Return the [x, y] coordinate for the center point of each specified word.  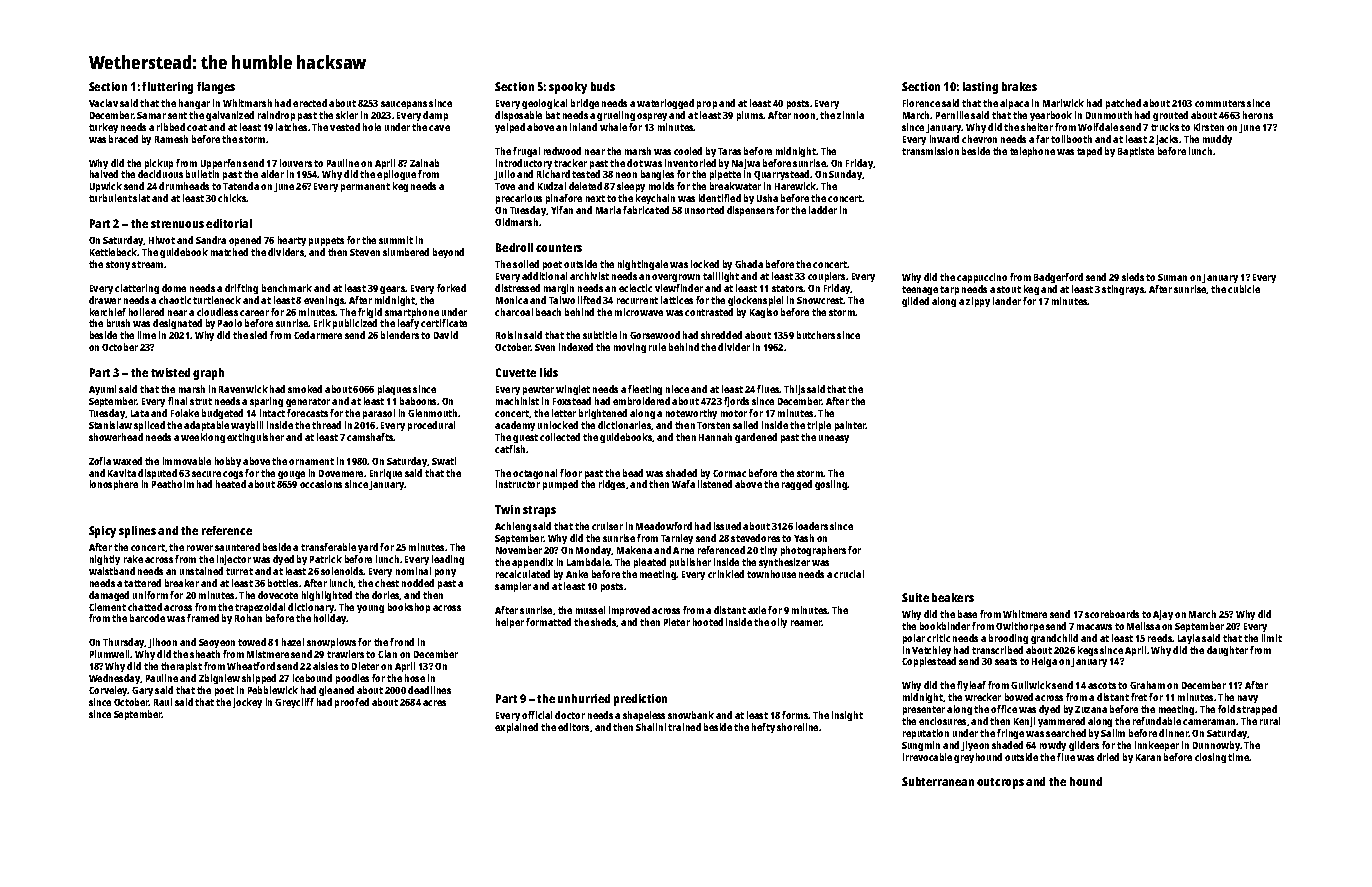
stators [788, 288]
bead [633, 473]
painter [851, 426]
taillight [721, 277]
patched [1123, 104]
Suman [1172, 277]
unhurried [584, 698]
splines [137, 532]
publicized [355, 324]
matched [229, 252]
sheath [205, 654]
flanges [216, 88]
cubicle [1244, 289]
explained [516, 728]
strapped [1257, 710]
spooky [568, 88]
